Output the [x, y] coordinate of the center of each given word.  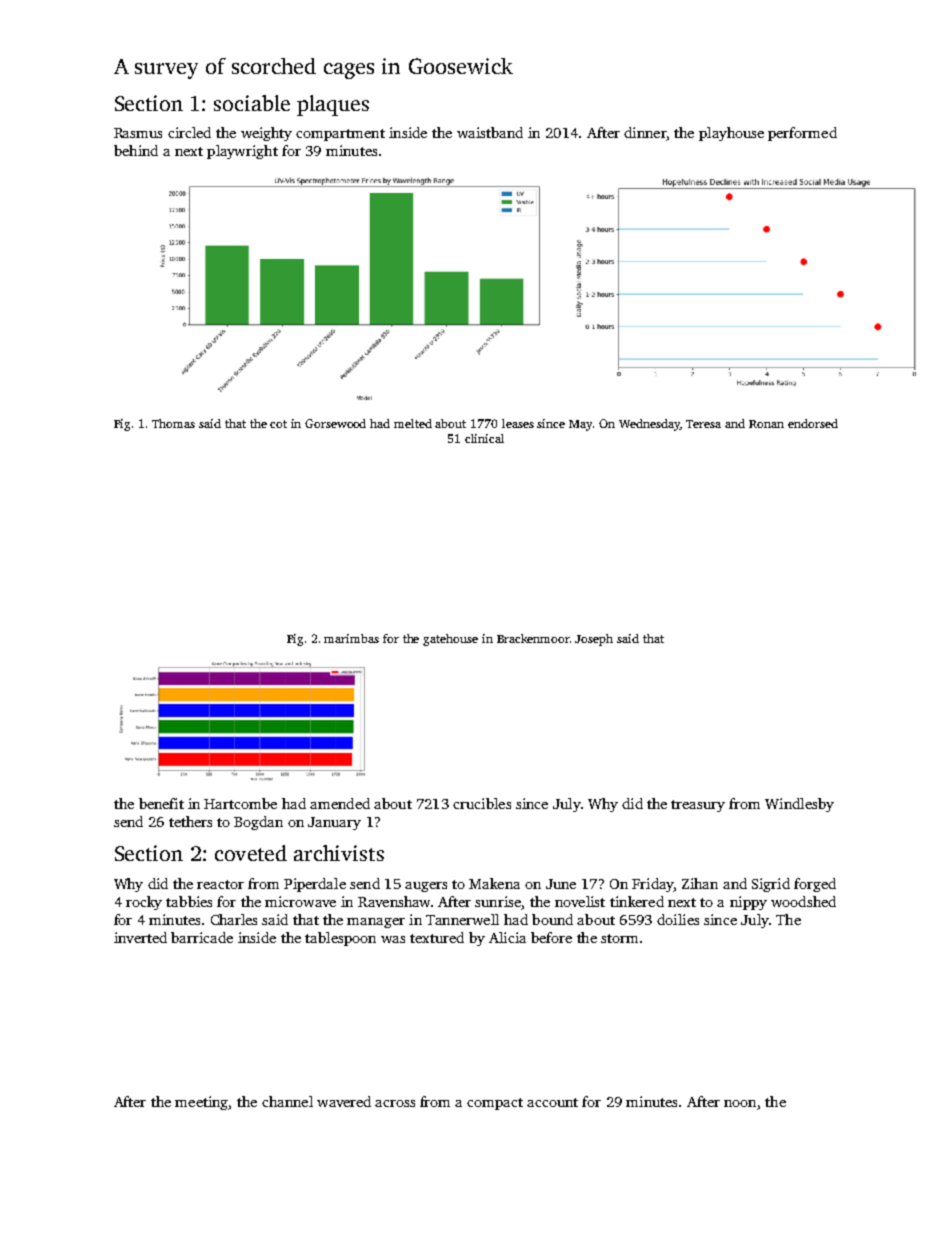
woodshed [803, 901]
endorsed [813, 423]
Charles [234, 919]
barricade [202, 937]
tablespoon [340, 939]
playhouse [731, 134]
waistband [490, 132]
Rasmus [138, 133]
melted [413, 423]
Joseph [594, 640]
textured [437, 937]
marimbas [351, 638]
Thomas [173, 423]
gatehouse [450, 640]
